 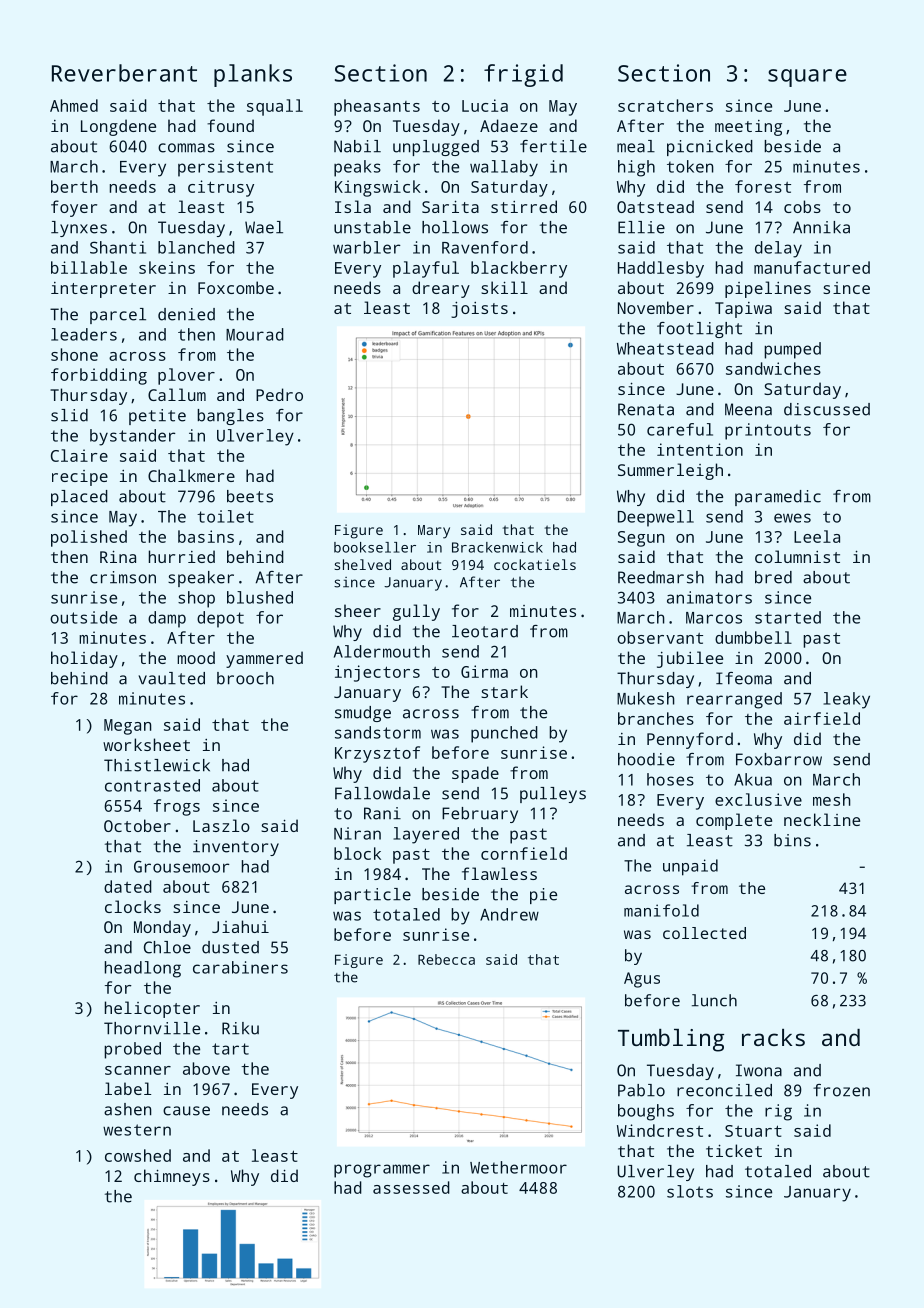 What do you see at coordinates (124, 73) in the image?
I see `Reverberant` at bounding box center [124, 73].
